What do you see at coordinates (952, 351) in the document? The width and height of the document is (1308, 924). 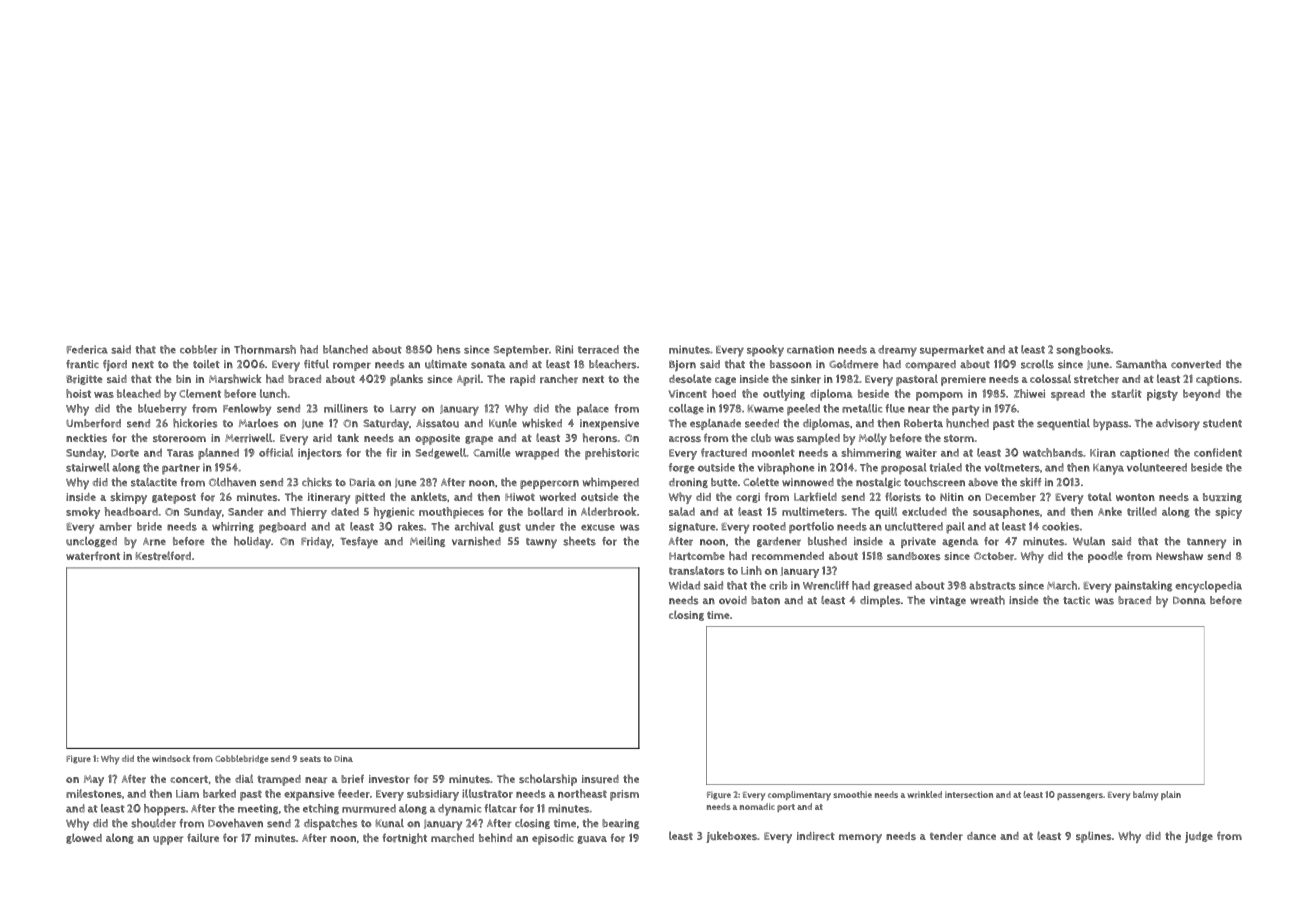 I see `supermarket` at bounding box center [952, 351].
